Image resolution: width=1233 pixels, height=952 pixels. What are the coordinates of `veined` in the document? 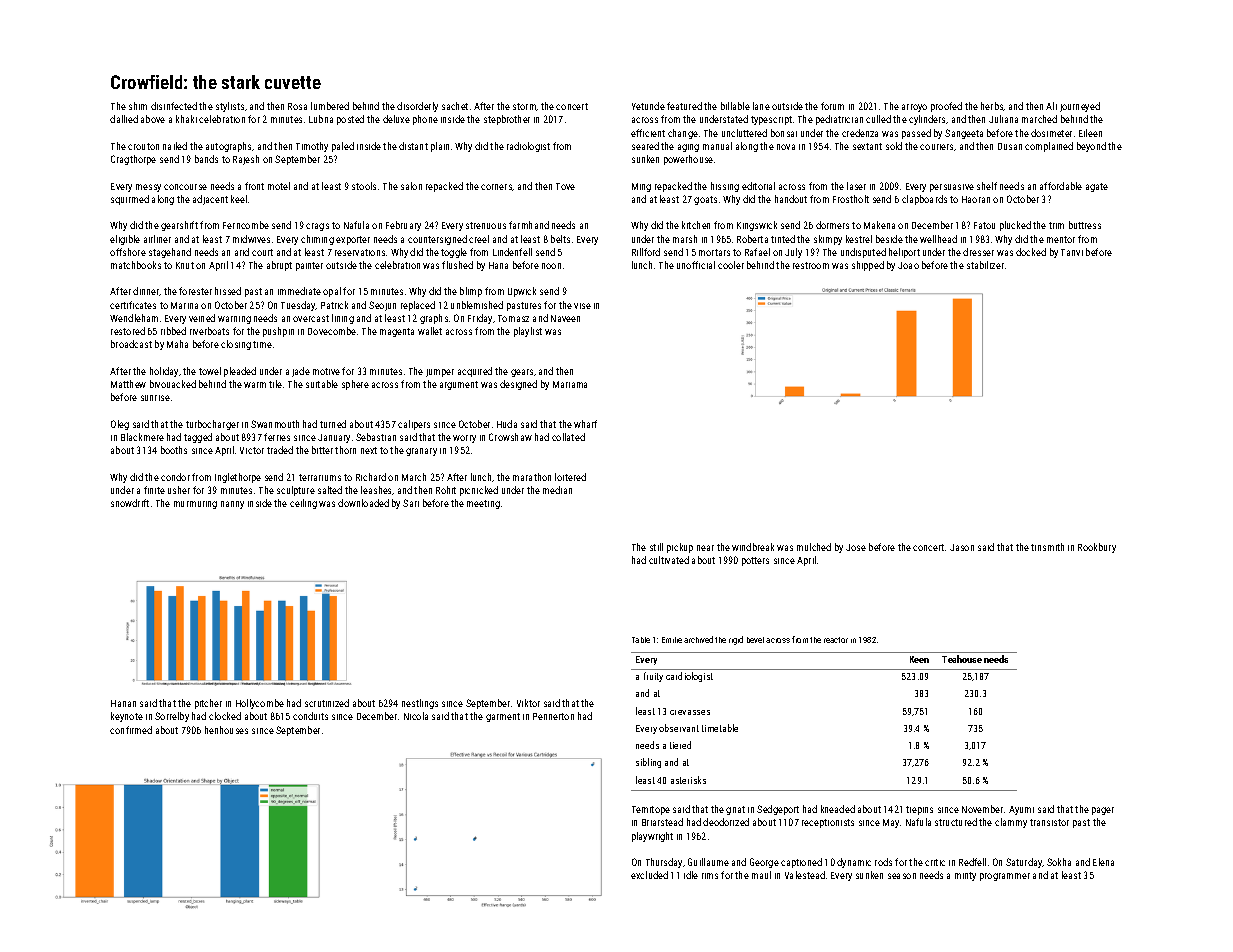 It's located at (202, 318).
